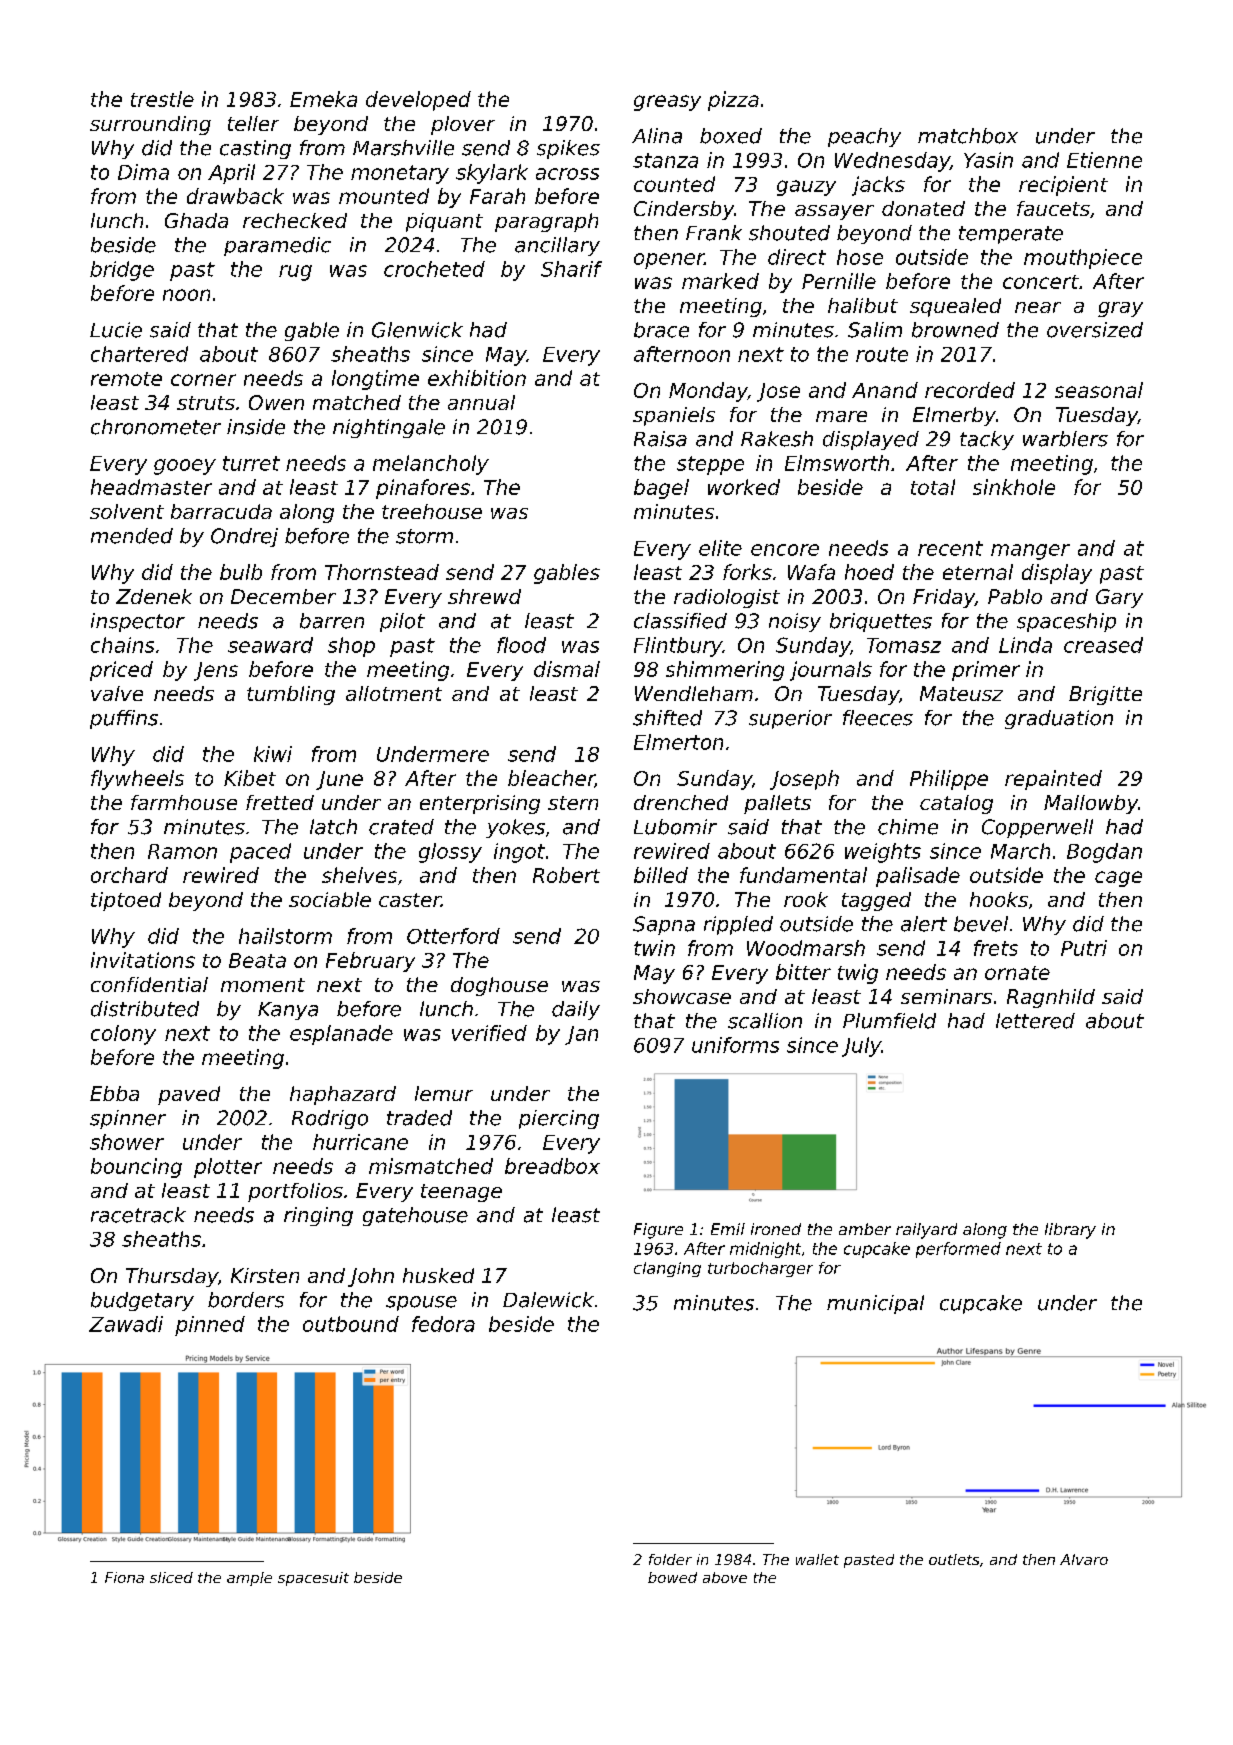 Image resolution: width=1233 pixels, height=1745 pixels. What do you see at coordinates (1084, 948) in the screenshot?
I see `Putri` at bounding box center [1084, 948].
